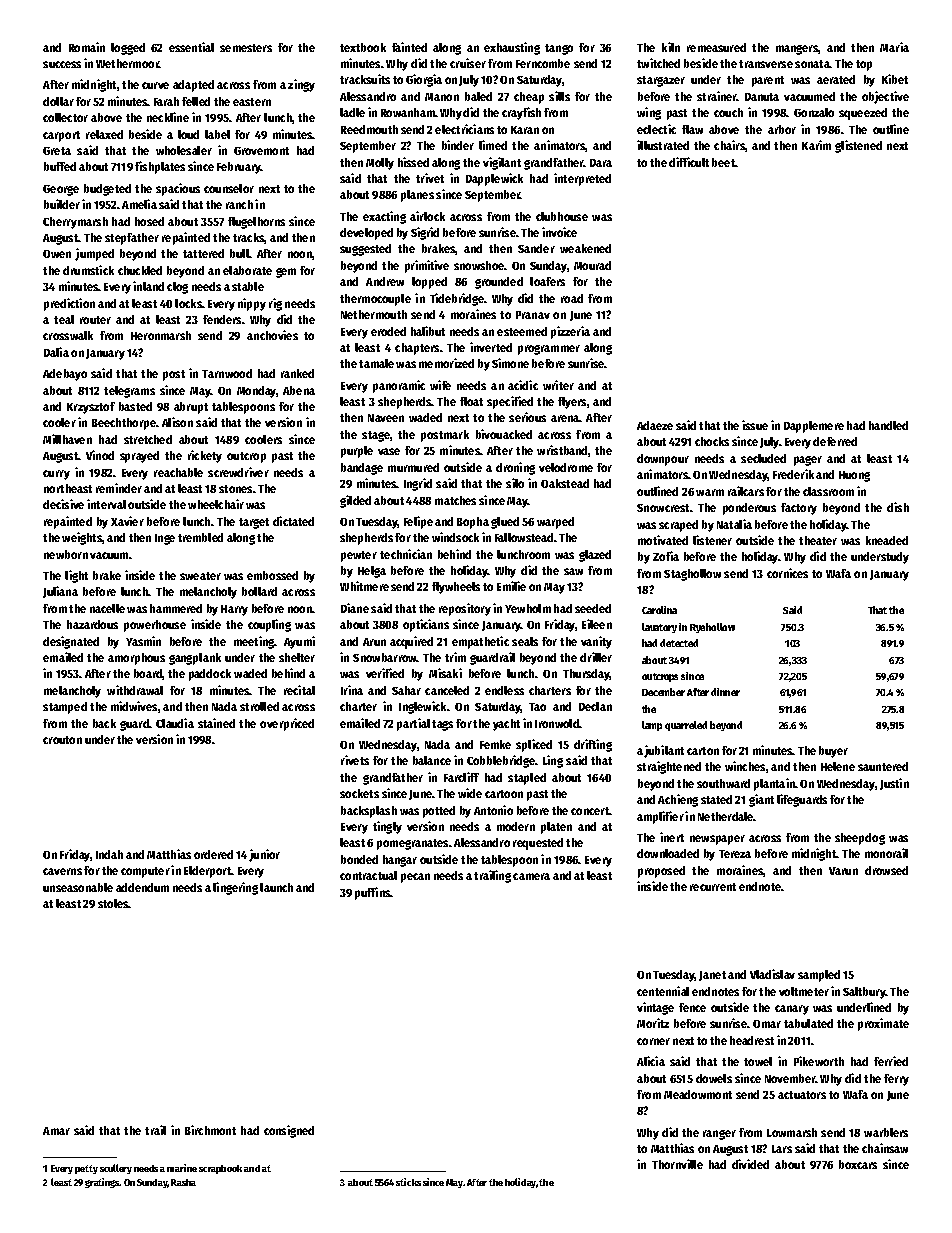 The image size is (952, 1233). I want to click on chairs, so click(729, 145).
